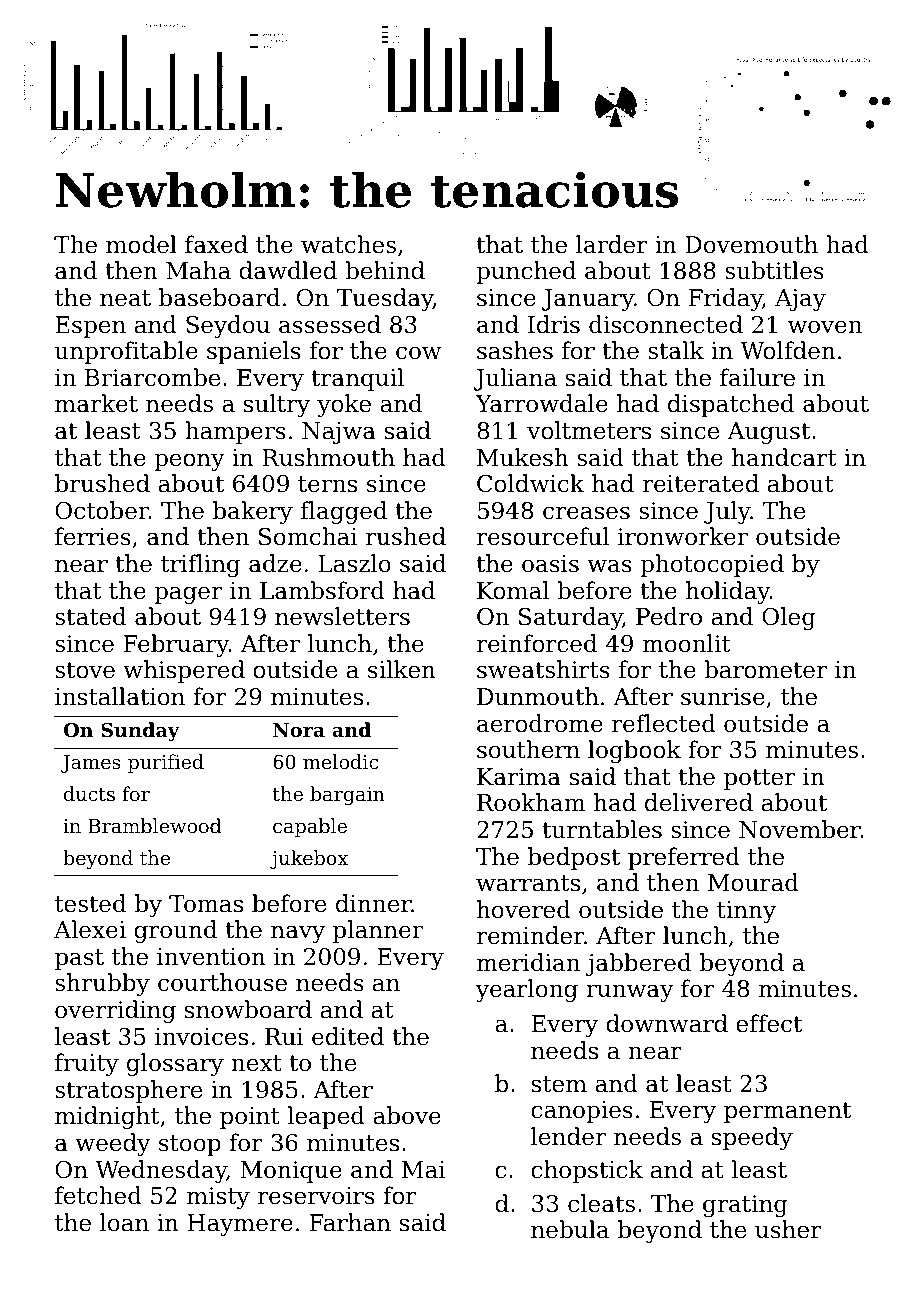 The image size is (924, 1311). What do you see at coordinates (206, 904) in the screenshot?
I see `Tomas` at bounding box center [206, 904].
